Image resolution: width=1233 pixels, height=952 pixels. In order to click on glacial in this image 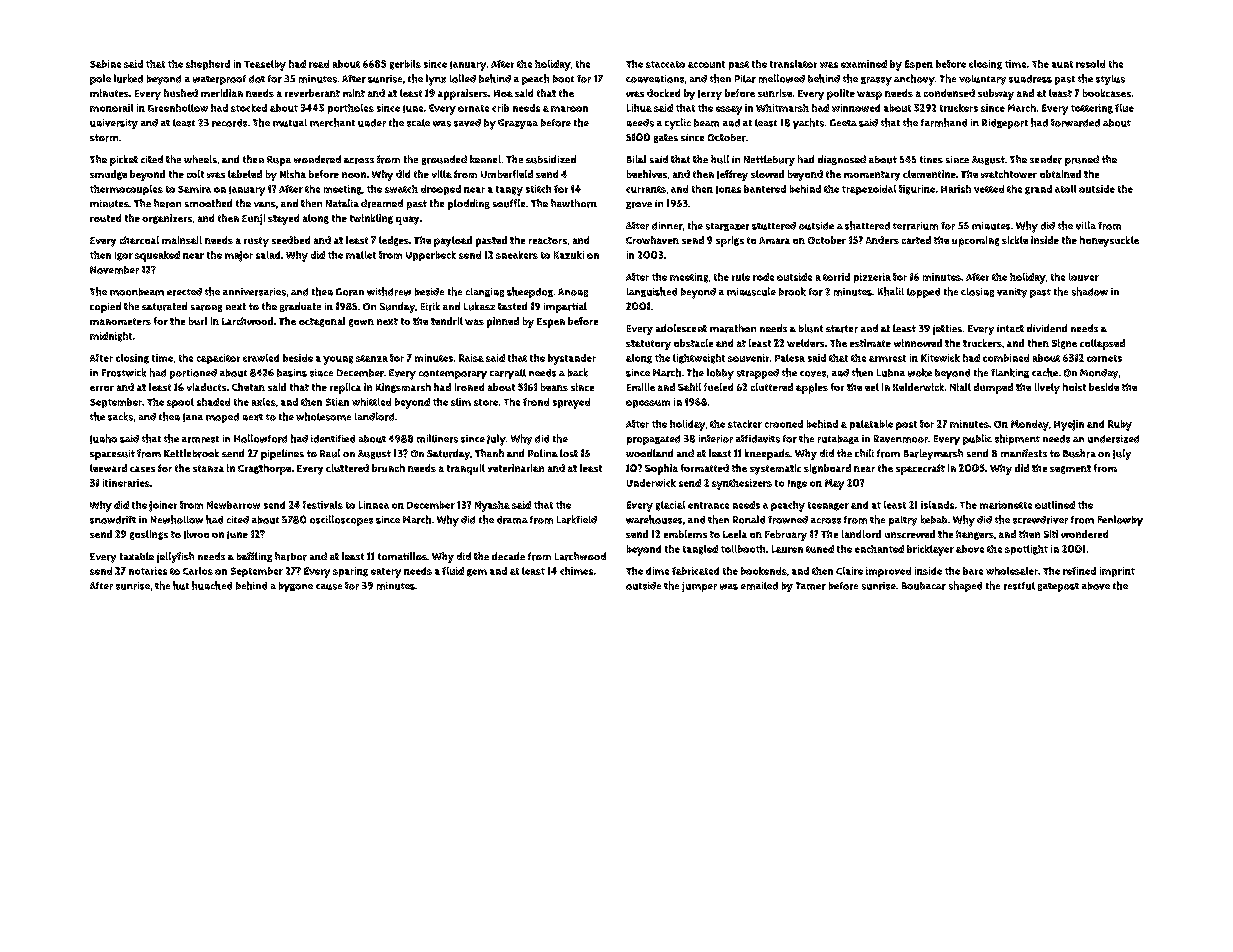, I will do `click(670, 506)`.
